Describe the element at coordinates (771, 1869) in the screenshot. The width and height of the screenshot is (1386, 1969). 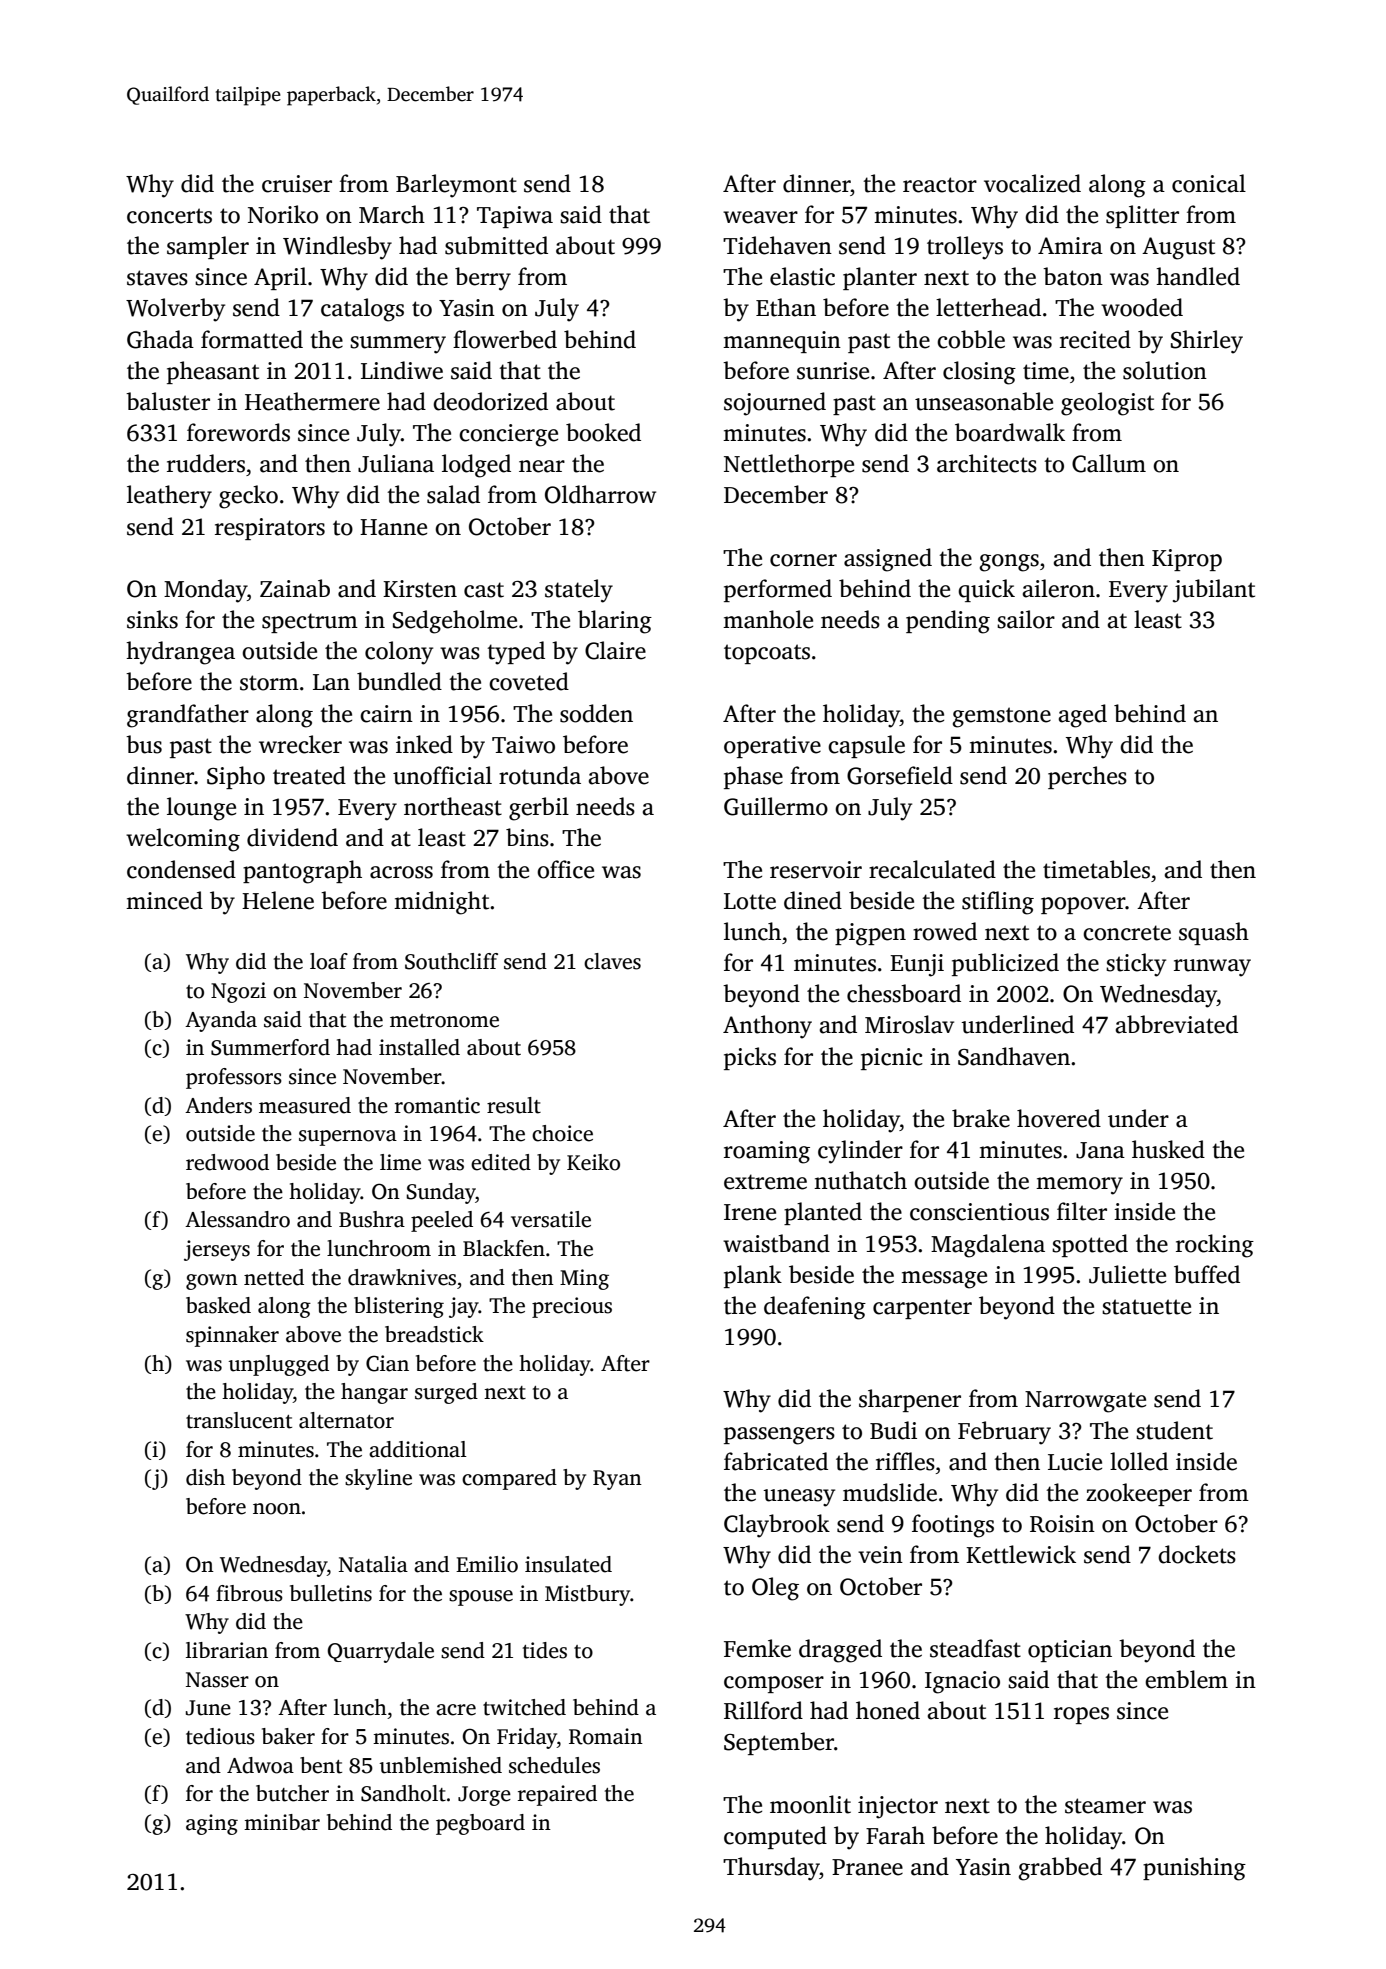
I see `Thursday` at that location.
